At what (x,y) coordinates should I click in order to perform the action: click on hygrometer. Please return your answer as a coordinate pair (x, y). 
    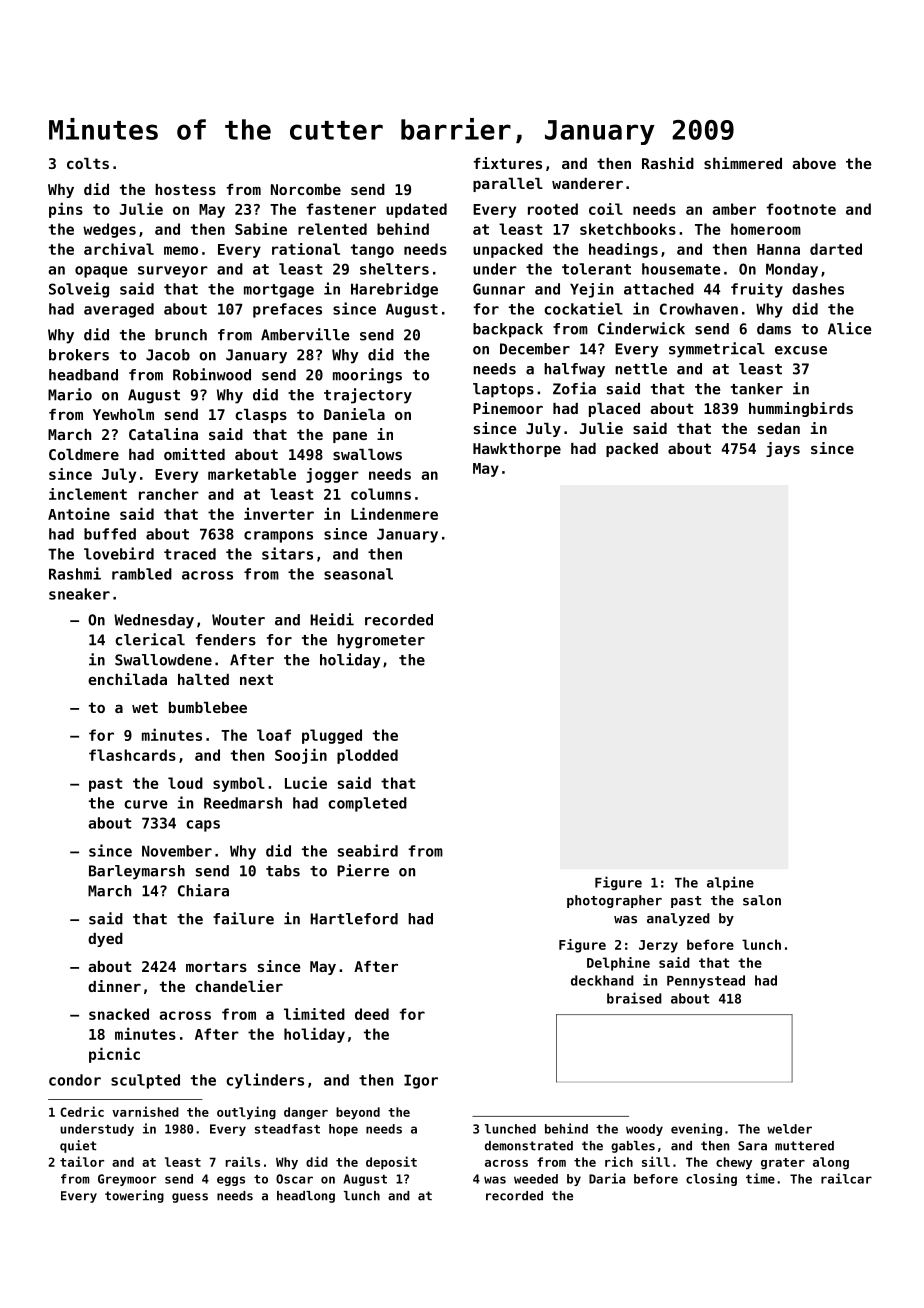
    Looking at the image, I should click on (381, 641).
